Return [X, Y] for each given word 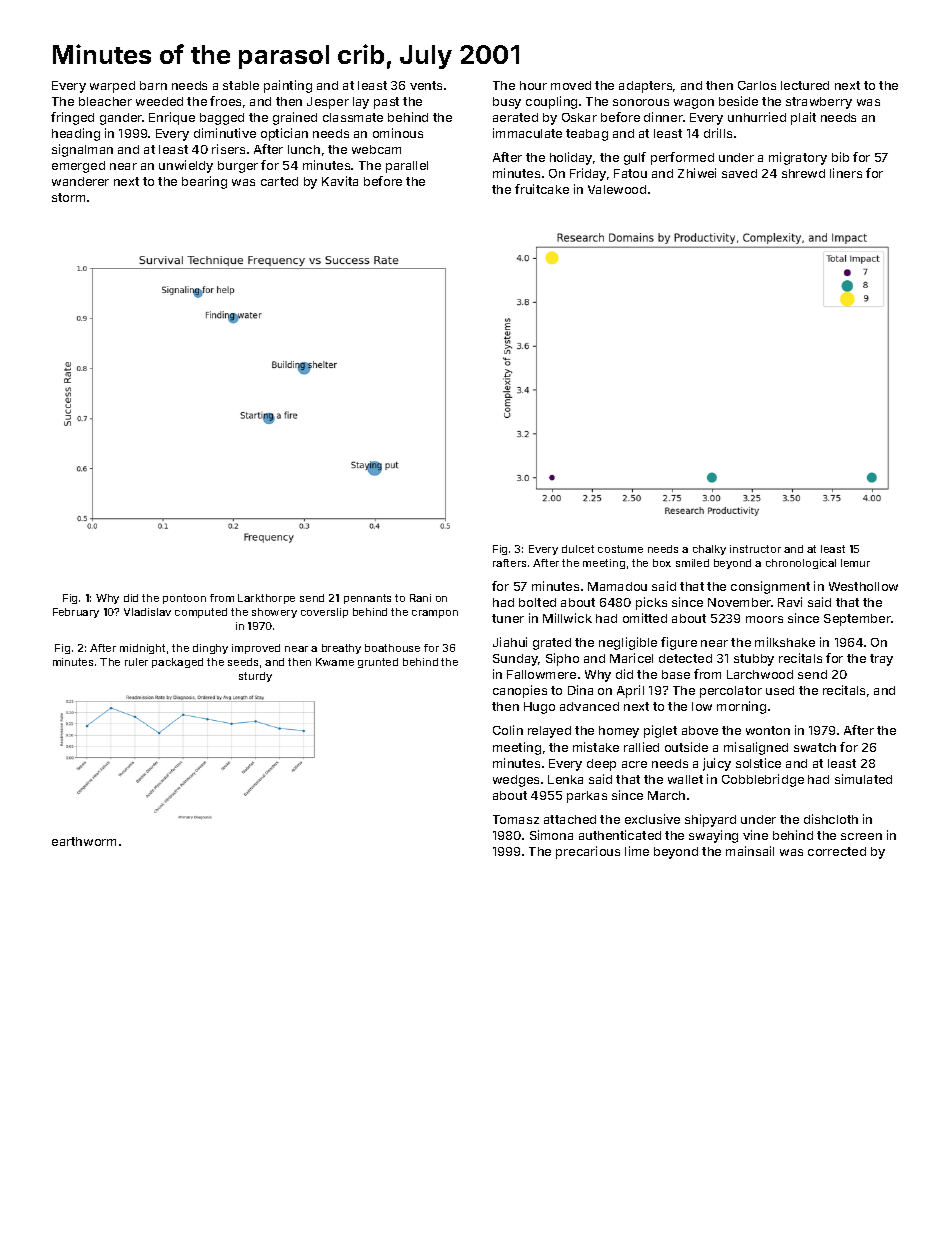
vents [426, 85]
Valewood [617, 189]
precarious [588, 852]
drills [718, 133]
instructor [755, 549]
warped [112, 87]
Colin [508, 730]
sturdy [255, 677]
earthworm [84, 841]
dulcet [578, 549]
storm [68, 197]
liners [846, 173]
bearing [204, 182]
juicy [717, 764]
